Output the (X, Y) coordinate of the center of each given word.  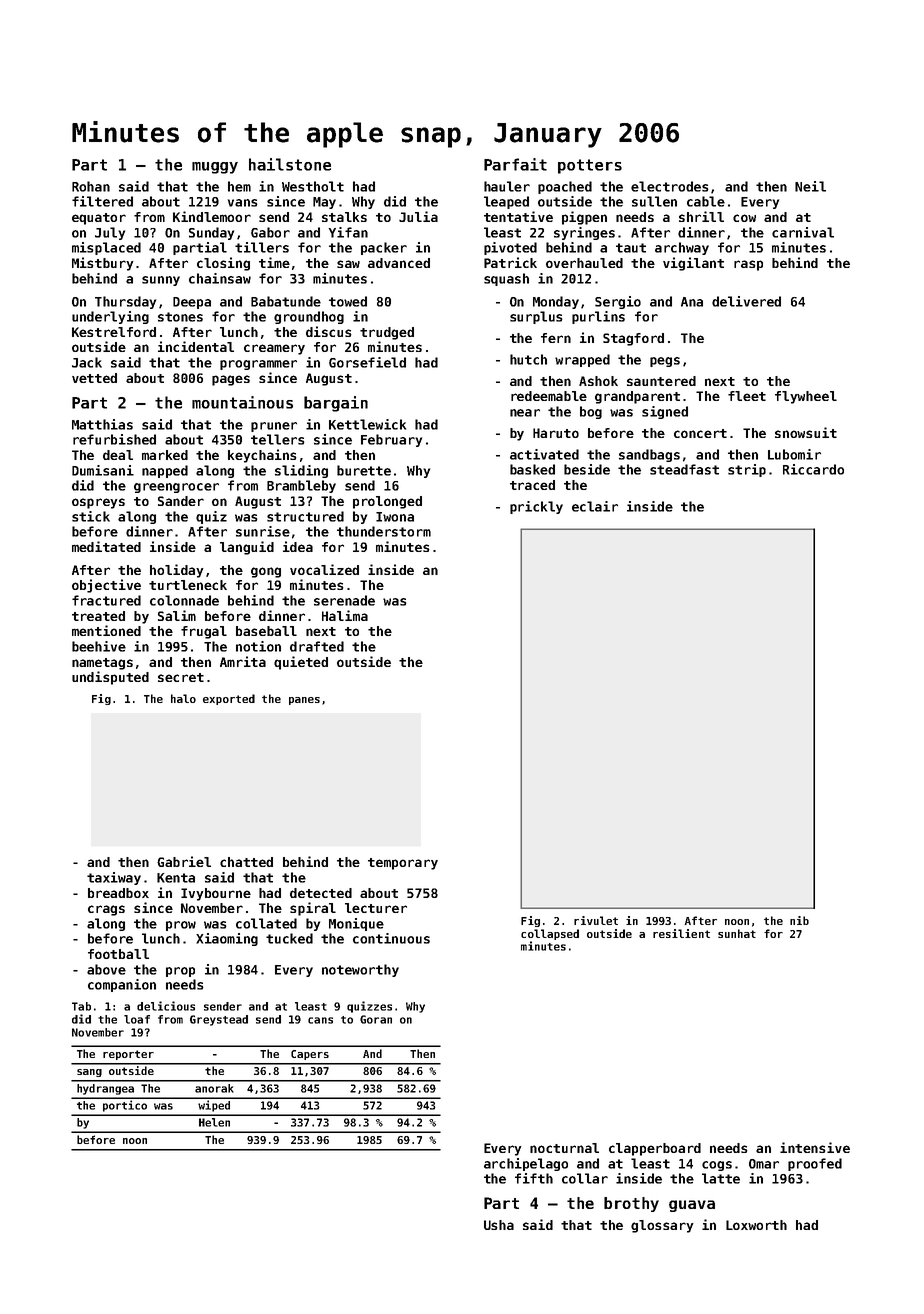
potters (590, 166)
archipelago (526, 1164)
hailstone (290, 164)
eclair (595, 506)
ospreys (98, 503)
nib (799, 920)
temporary (403, 864)
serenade (344, 600)
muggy (215, 168)
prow (181, 926)
